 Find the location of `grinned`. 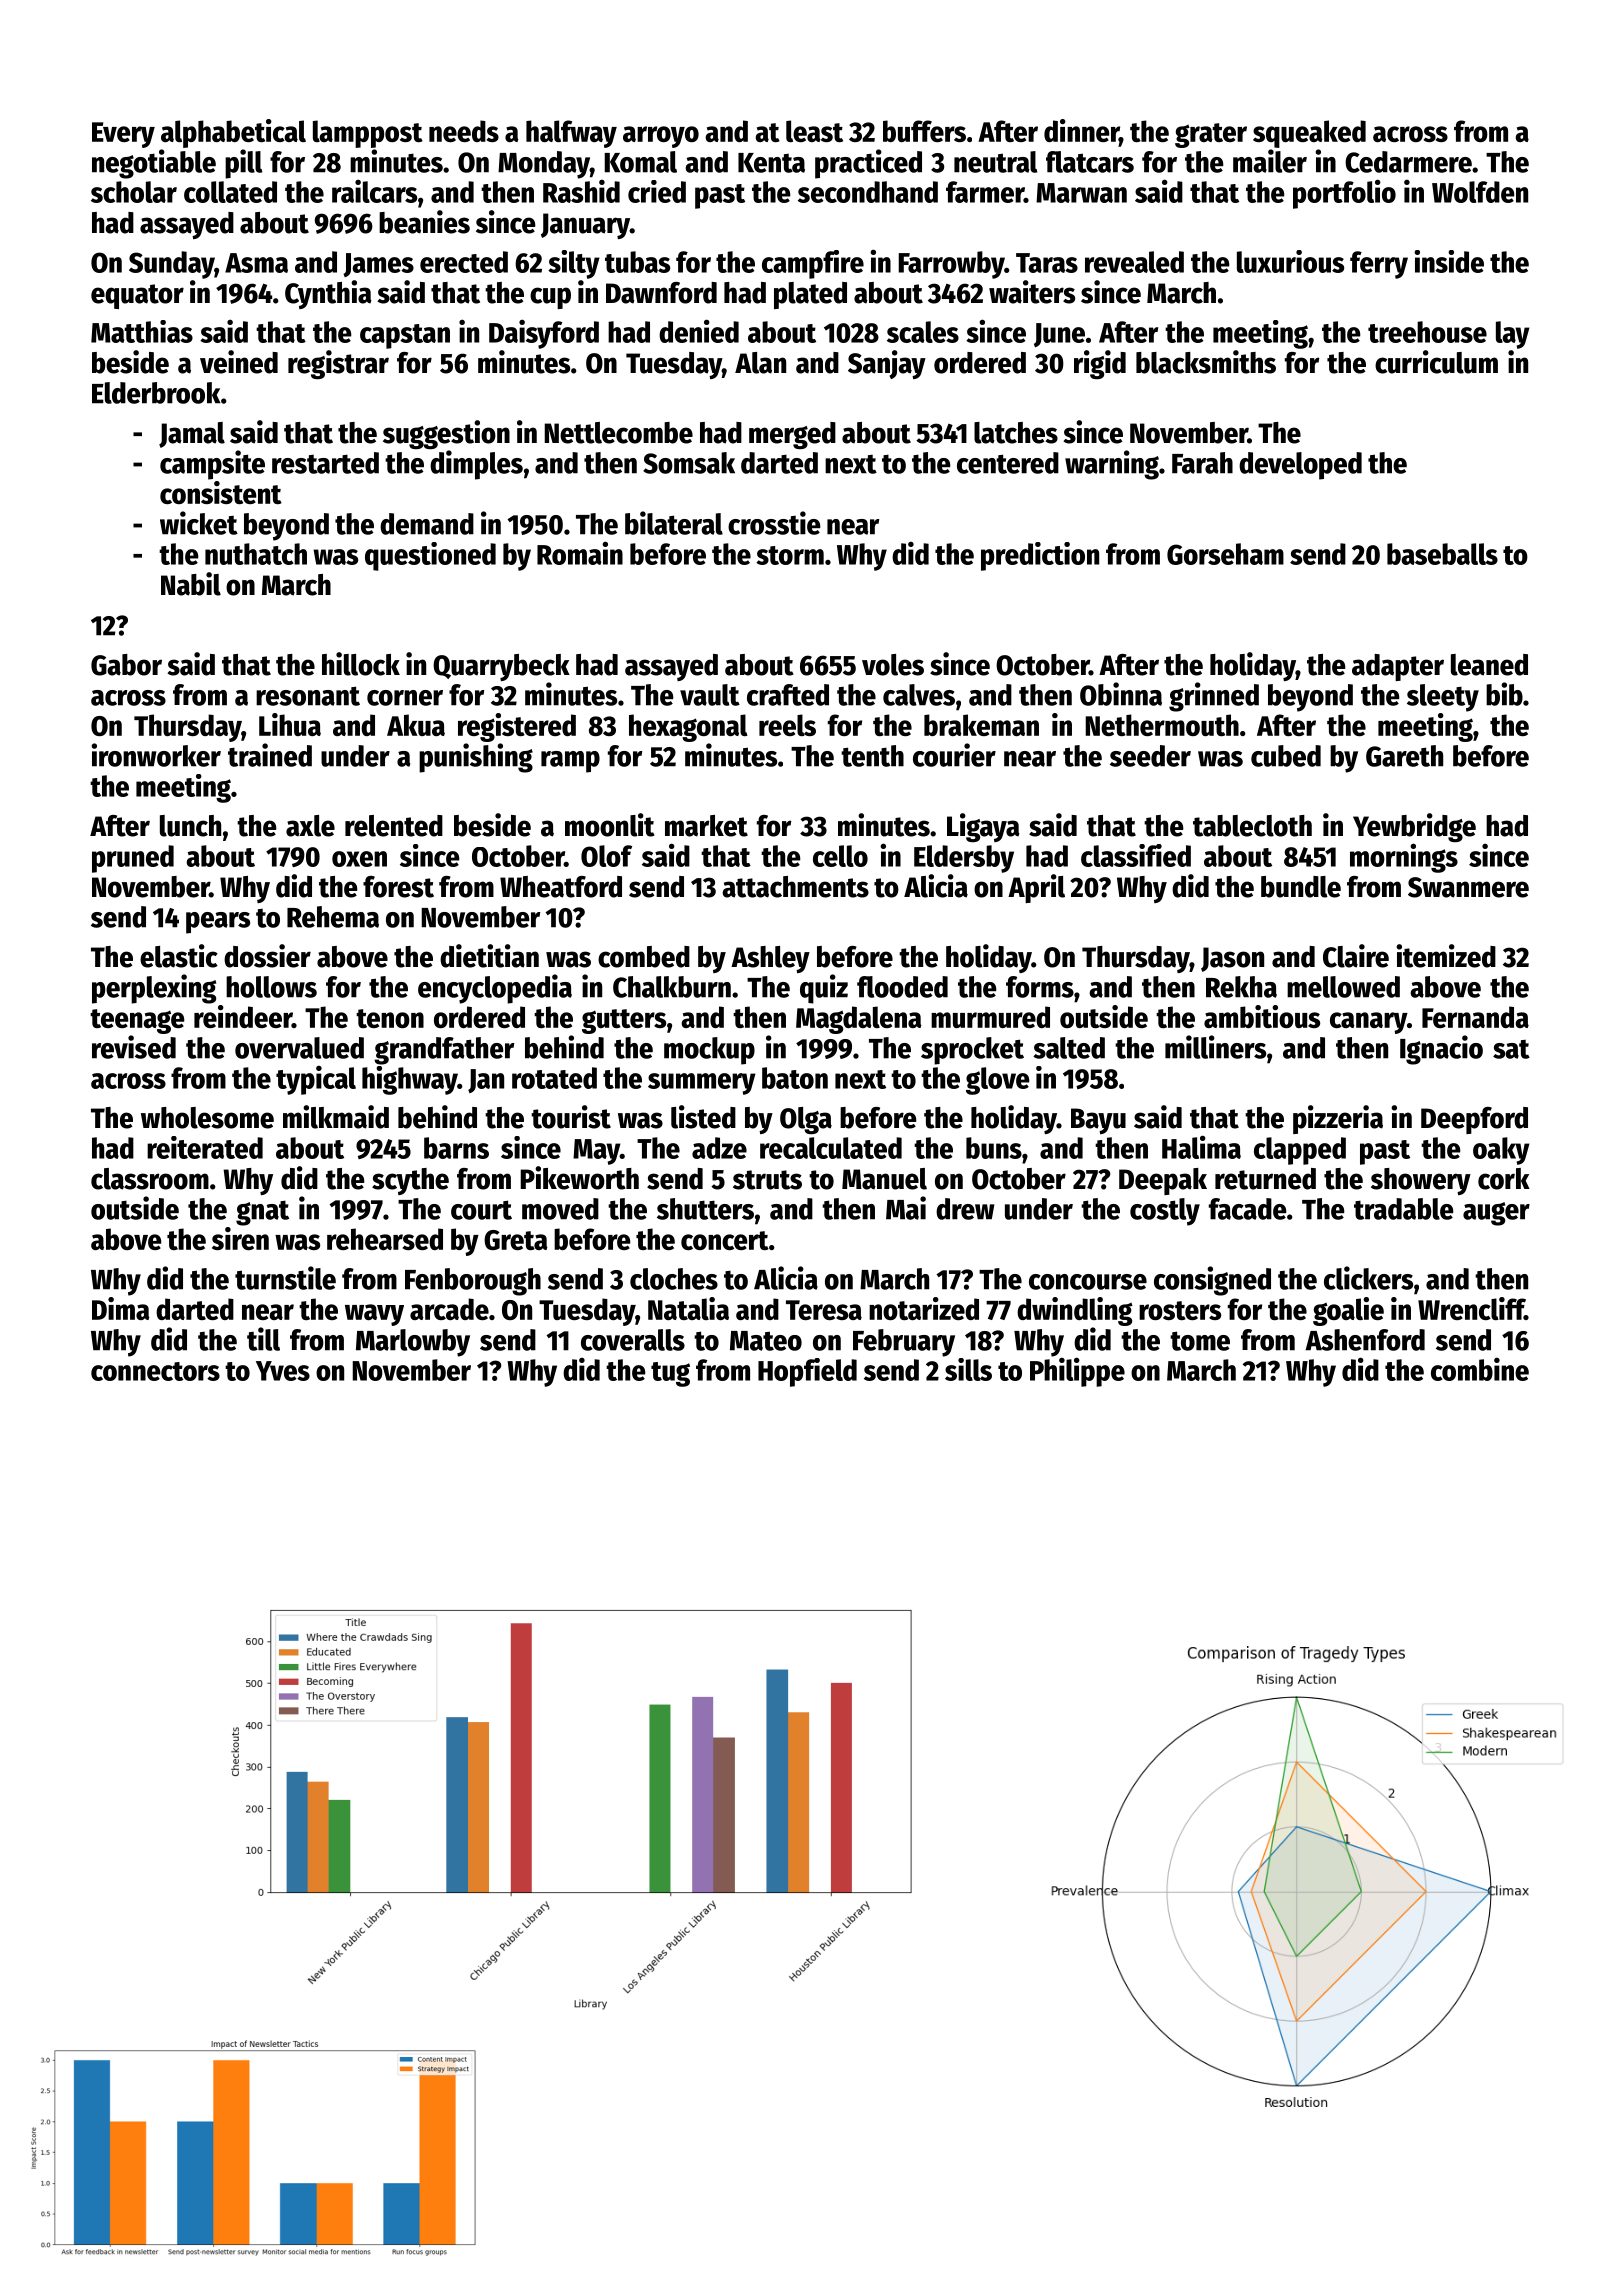

grinned is located at coordinates (1214, 697).
